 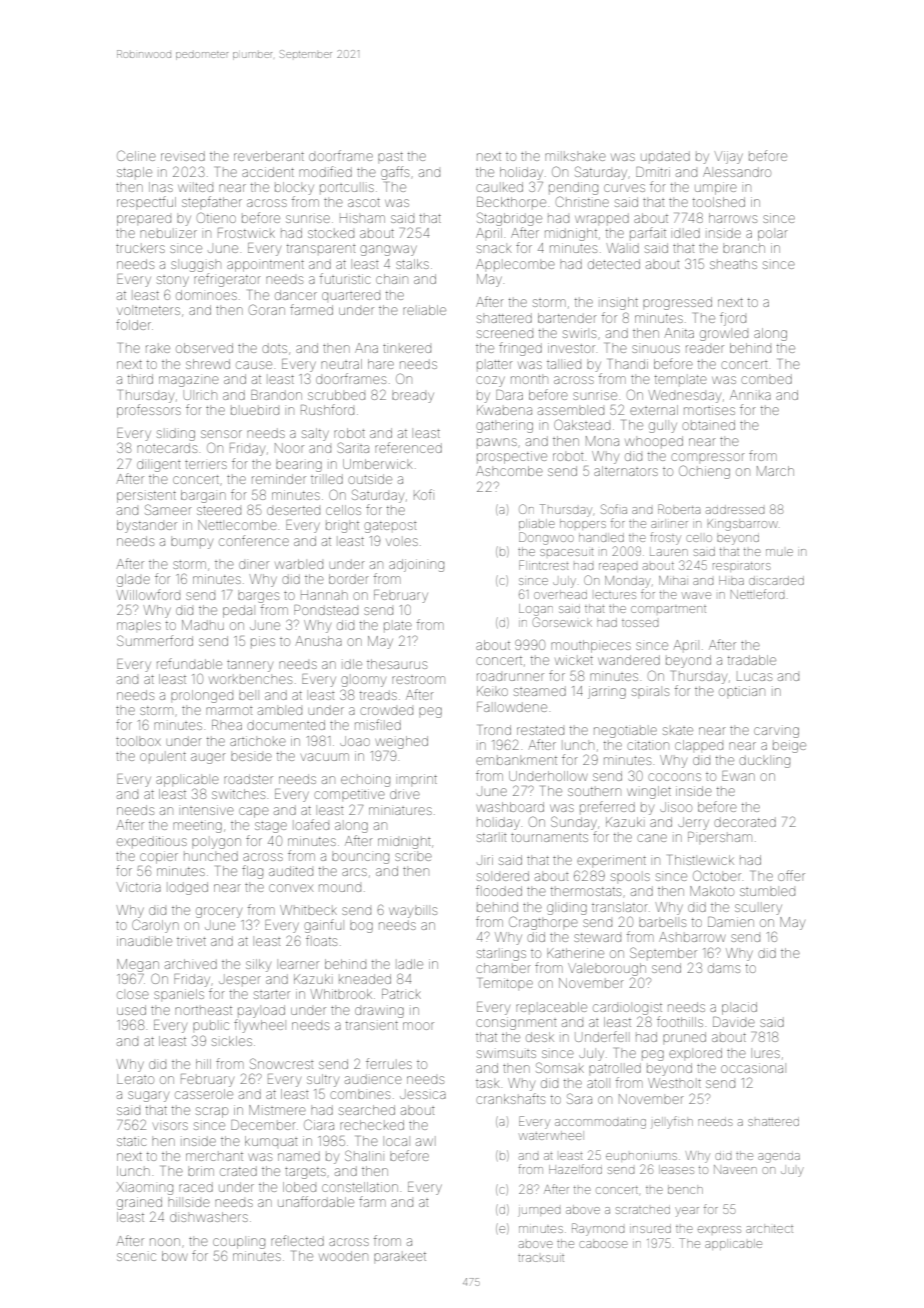 What do you see at coordinates (775, 471) in the screenshot?
I see `March` at bounding box center [775, 471].
